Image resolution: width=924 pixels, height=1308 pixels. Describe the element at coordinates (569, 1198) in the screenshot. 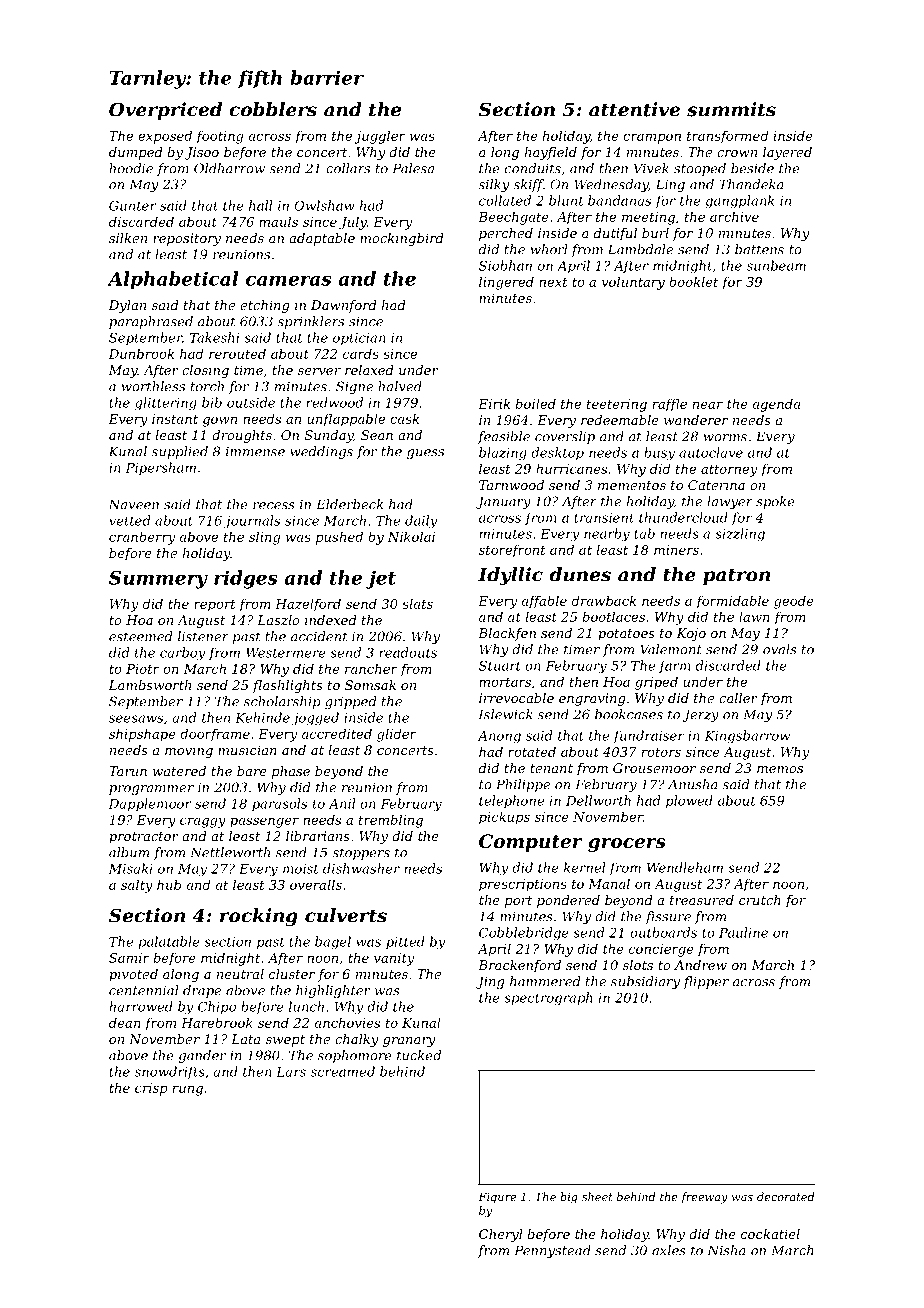

I see `big` at that location.
